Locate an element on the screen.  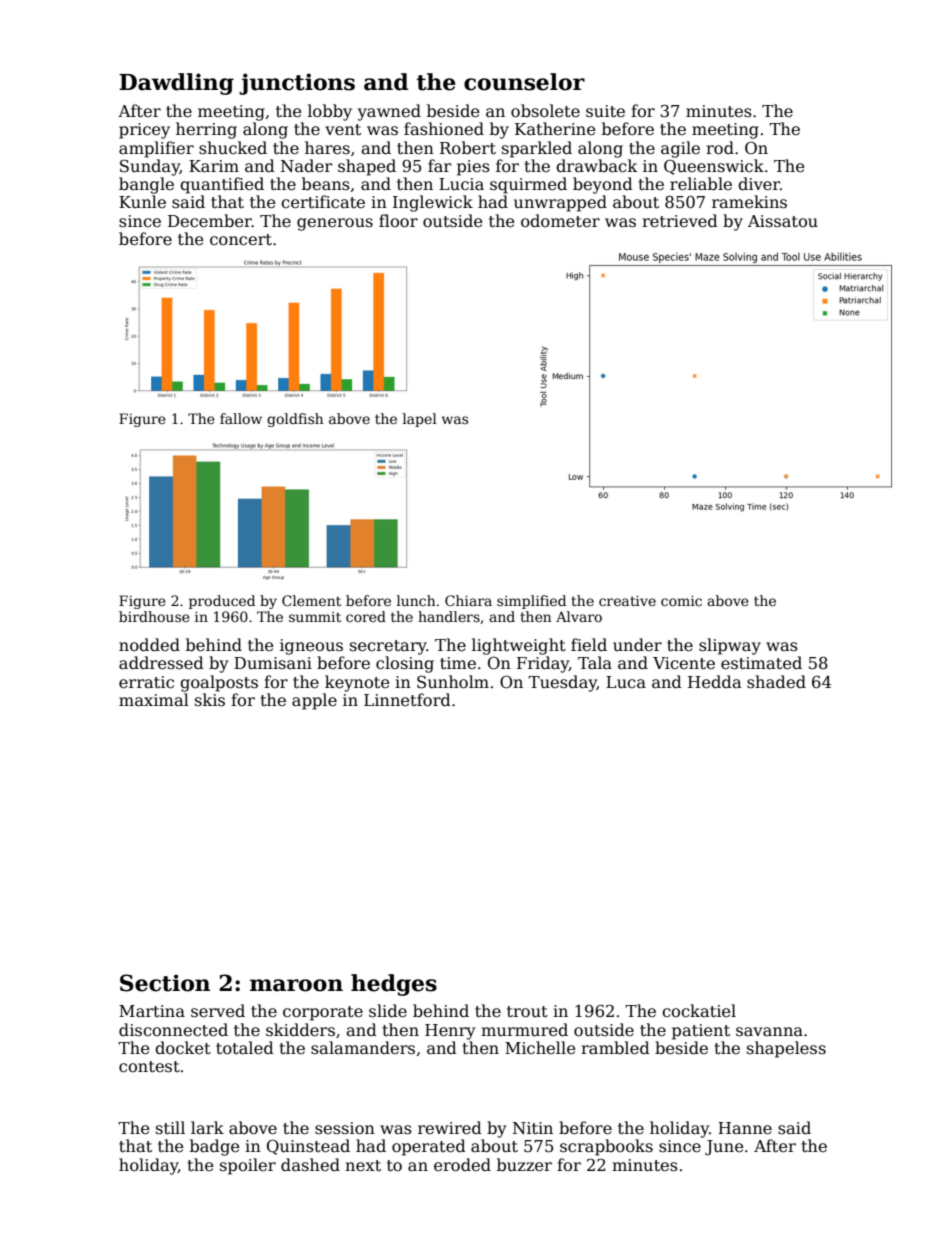
Hedda is located at coordinates (715, 682).
